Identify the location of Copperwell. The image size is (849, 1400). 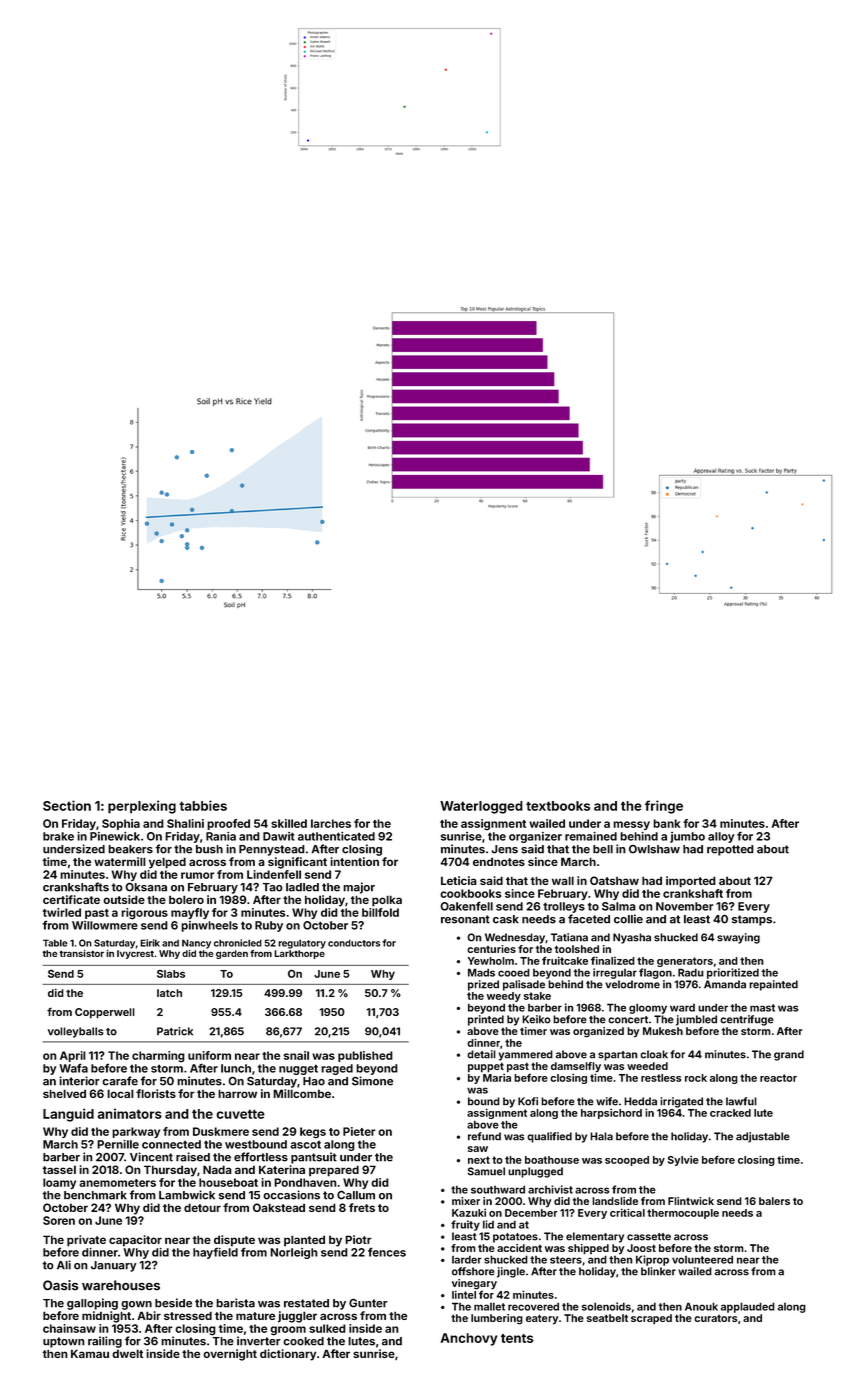
(105, 1013).
